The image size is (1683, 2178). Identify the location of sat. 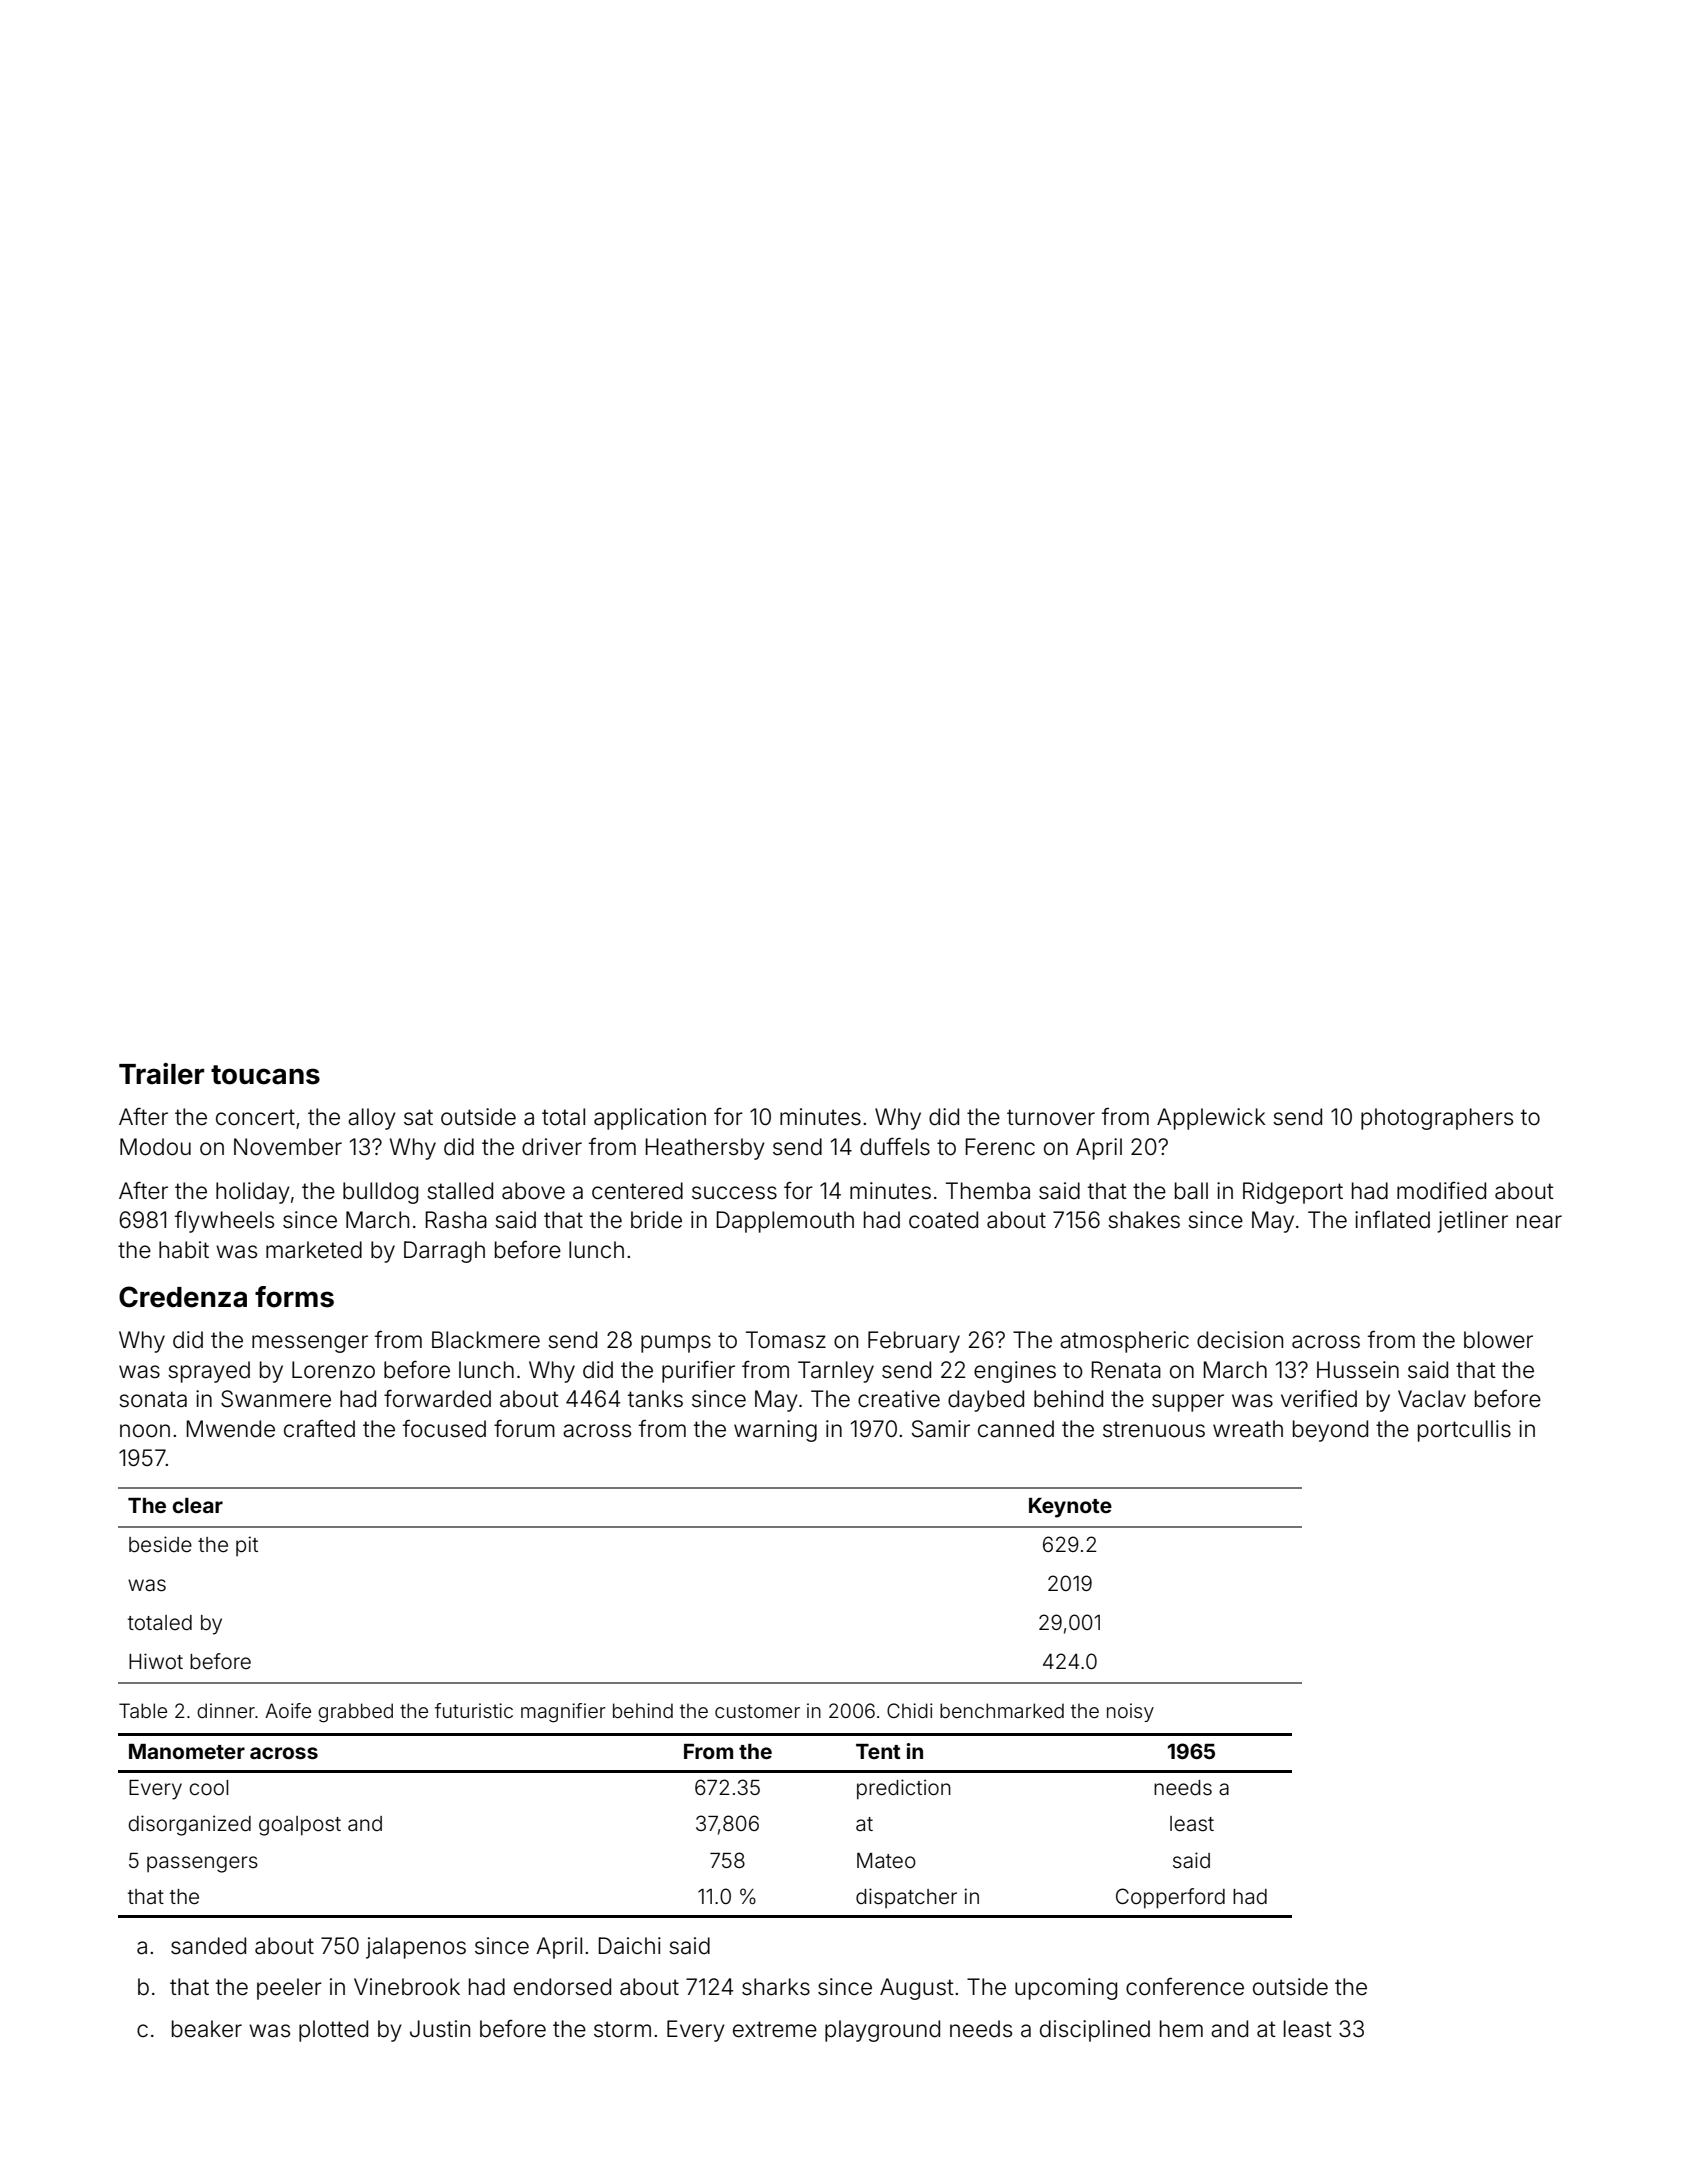
(418, 1117).
